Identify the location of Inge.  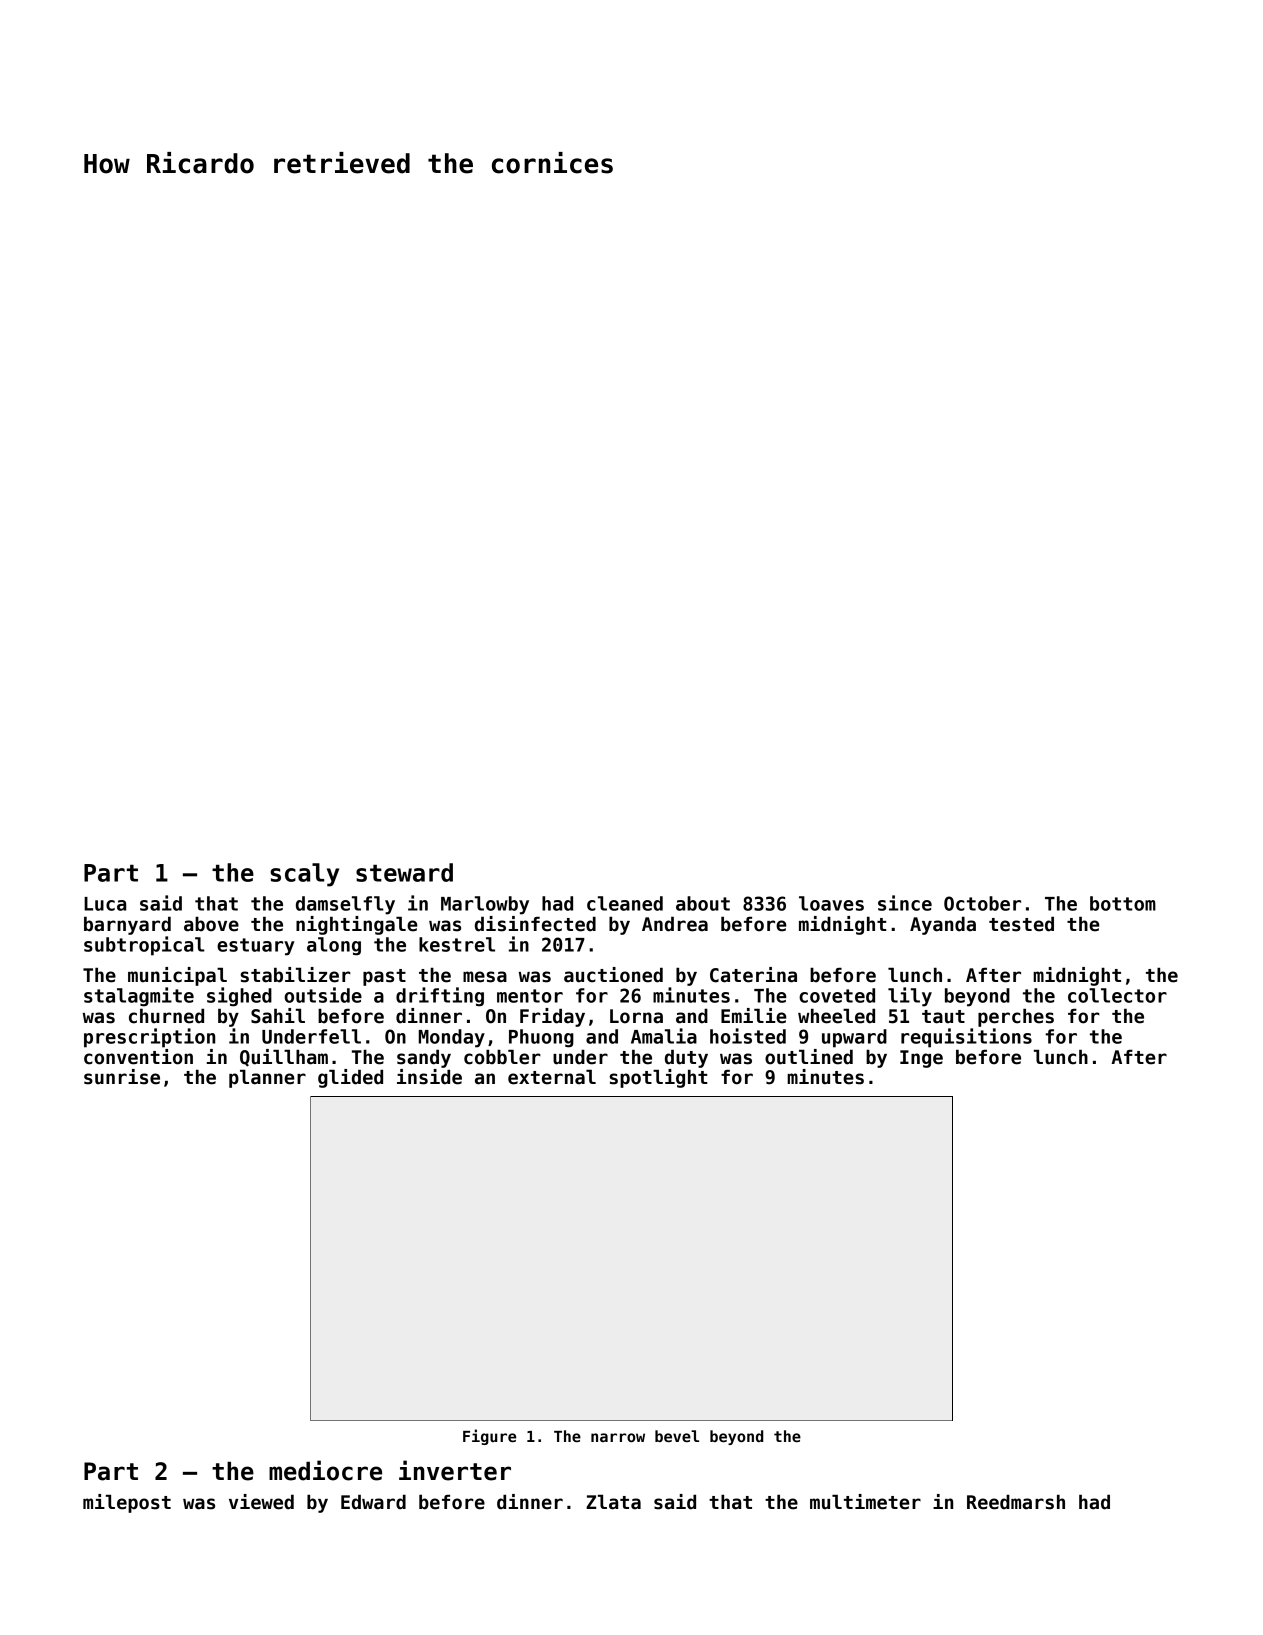
(921, 1059).
